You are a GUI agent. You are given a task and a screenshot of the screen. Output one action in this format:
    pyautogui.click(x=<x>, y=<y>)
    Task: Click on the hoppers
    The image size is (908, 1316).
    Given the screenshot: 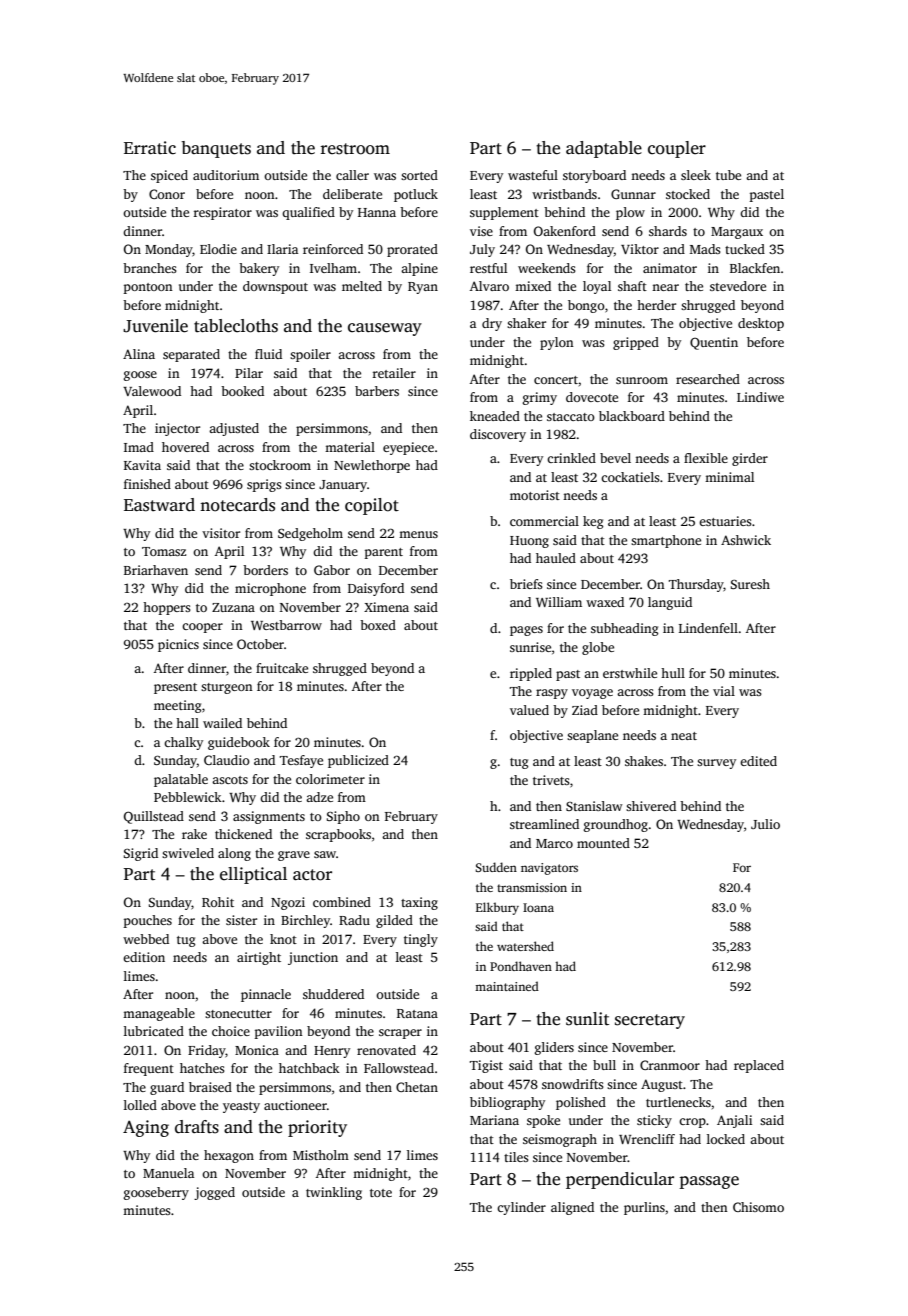 What is the action you would take?
    pyautogui.click(x=167, y=608)
